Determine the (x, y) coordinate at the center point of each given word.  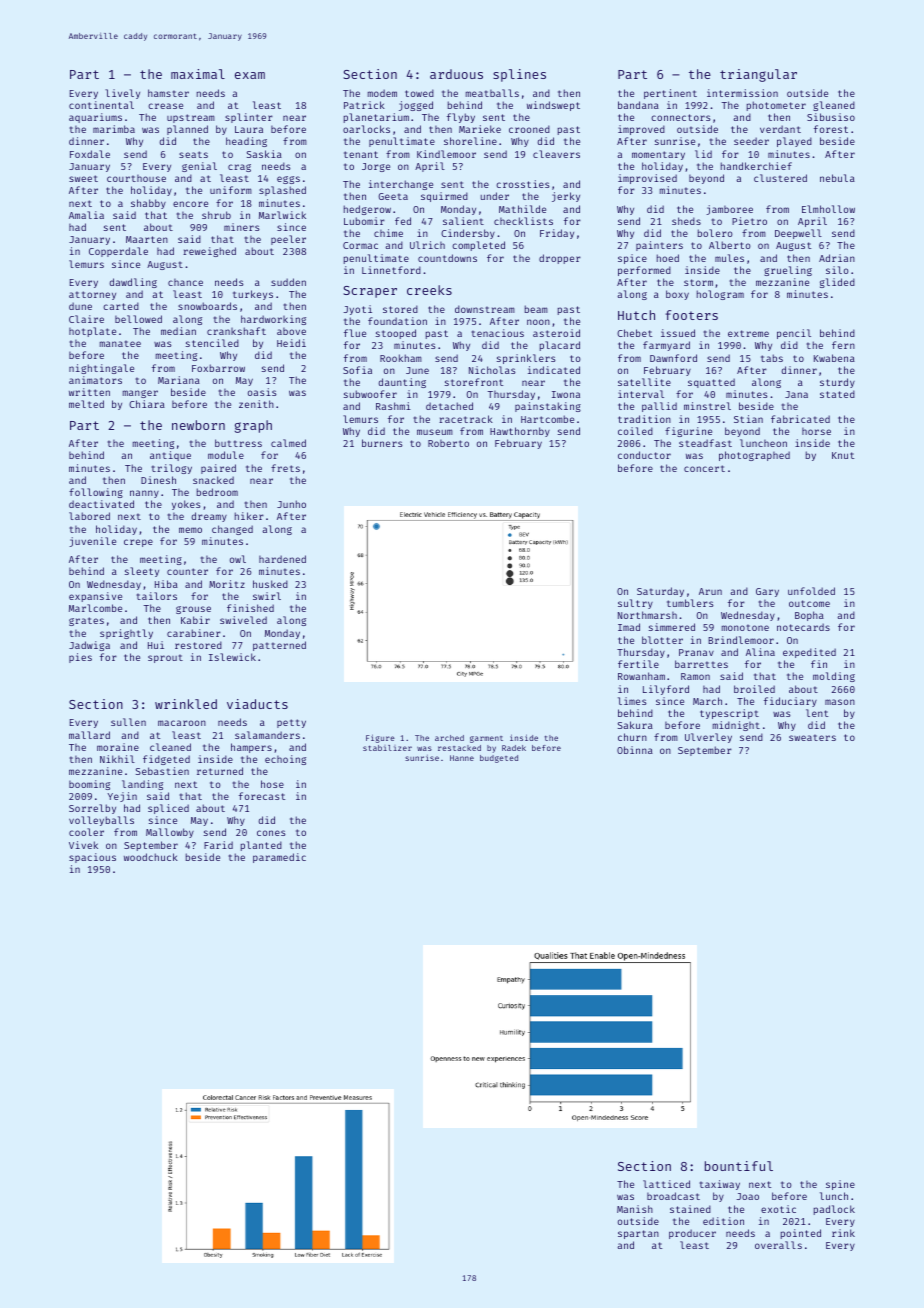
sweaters (812, 737)
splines (519, 75)
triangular (758, 75)
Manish (635, 1209)
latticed (666, 1184)
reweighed (209, 252)
